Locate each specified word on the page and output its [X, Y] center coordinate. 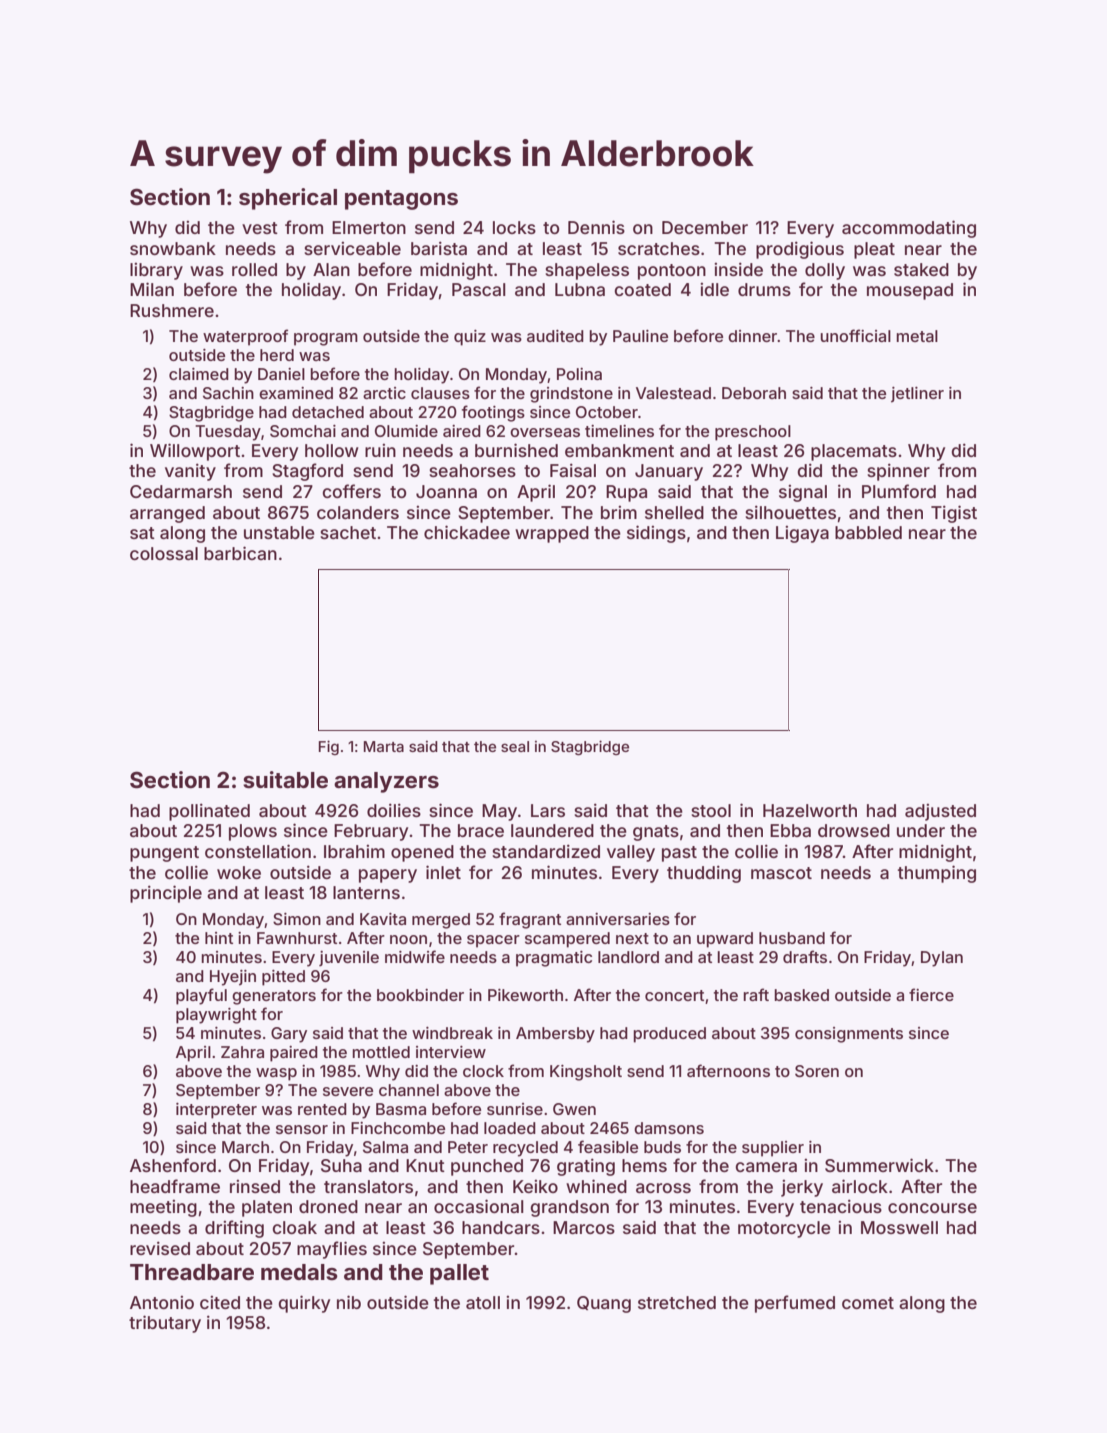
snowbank [173, 248]
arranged [167, 514]
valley [631, 853]
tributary [165, 1324]
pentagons [401, 200]
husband [792, 938]
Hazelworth [810, 810]
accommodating [909, 229]
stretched [677, 1302]
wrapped [552, 534]
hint [219, 938]
